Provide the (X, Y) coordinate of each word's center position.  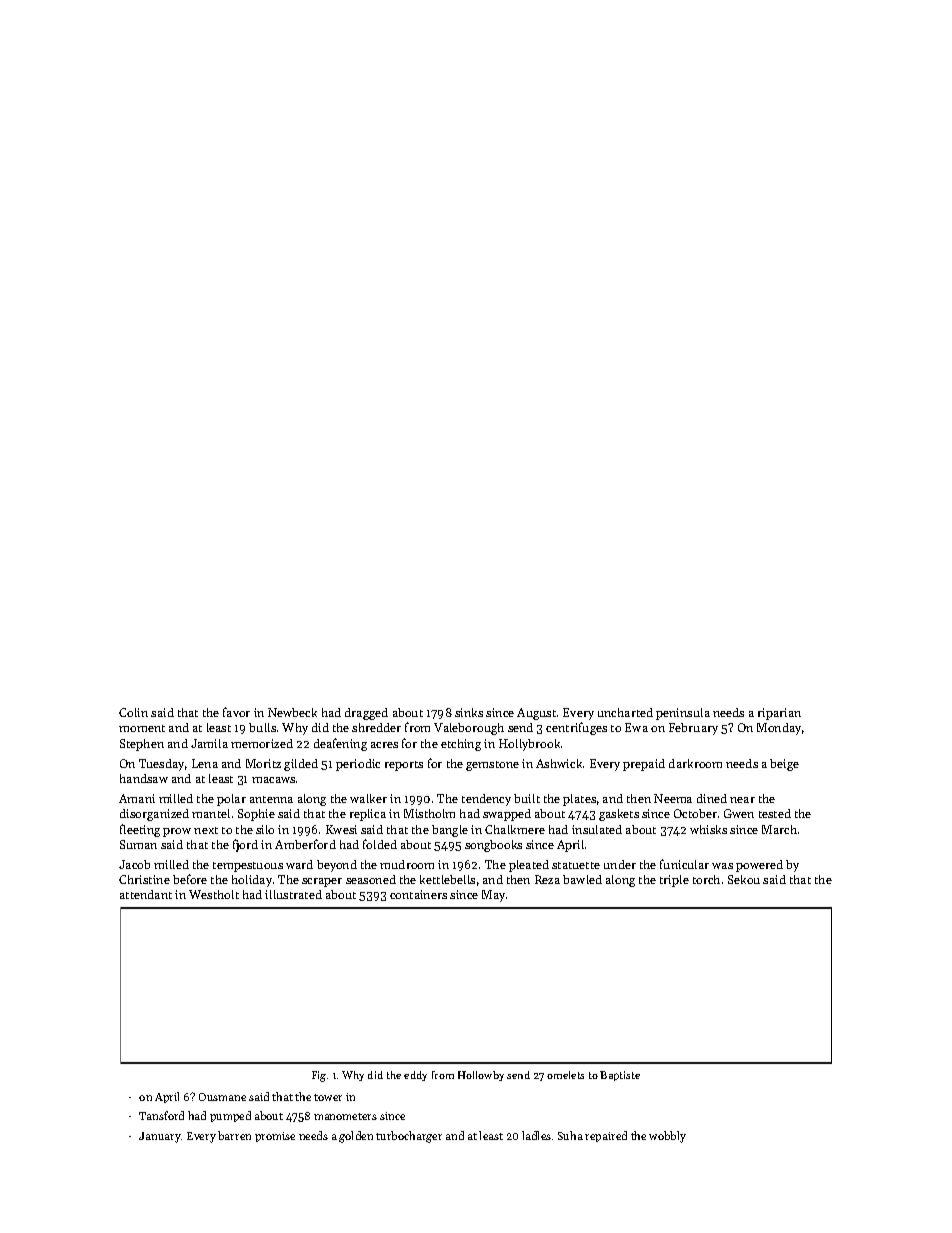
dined (712, 798)
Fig (319, 1076)
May (493, 896)
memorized (262, 743)
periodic (358, 765)
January (160, 1137)
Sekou (744, 879)
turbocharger (409, 1137)
